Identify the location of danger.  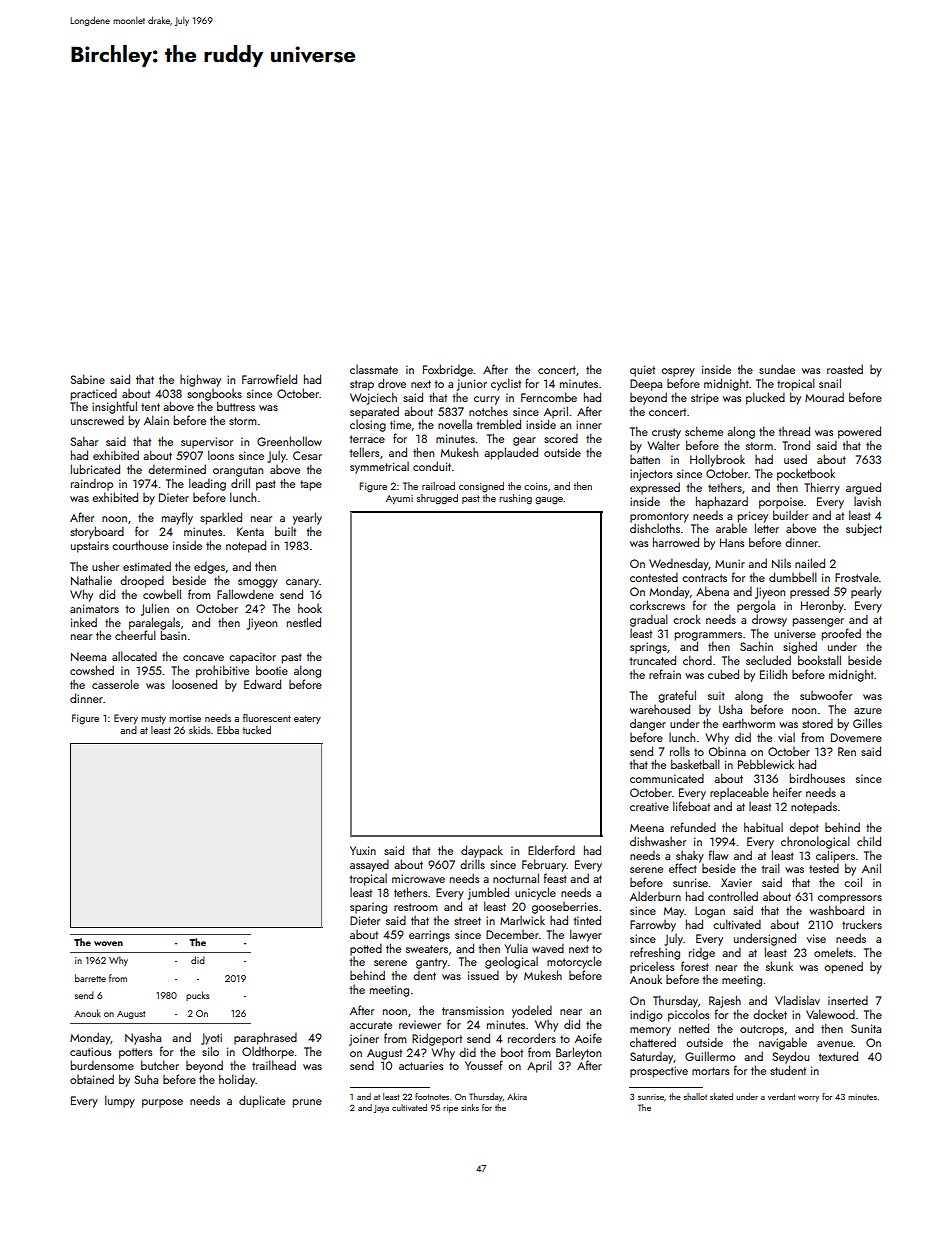
(648, 724).
